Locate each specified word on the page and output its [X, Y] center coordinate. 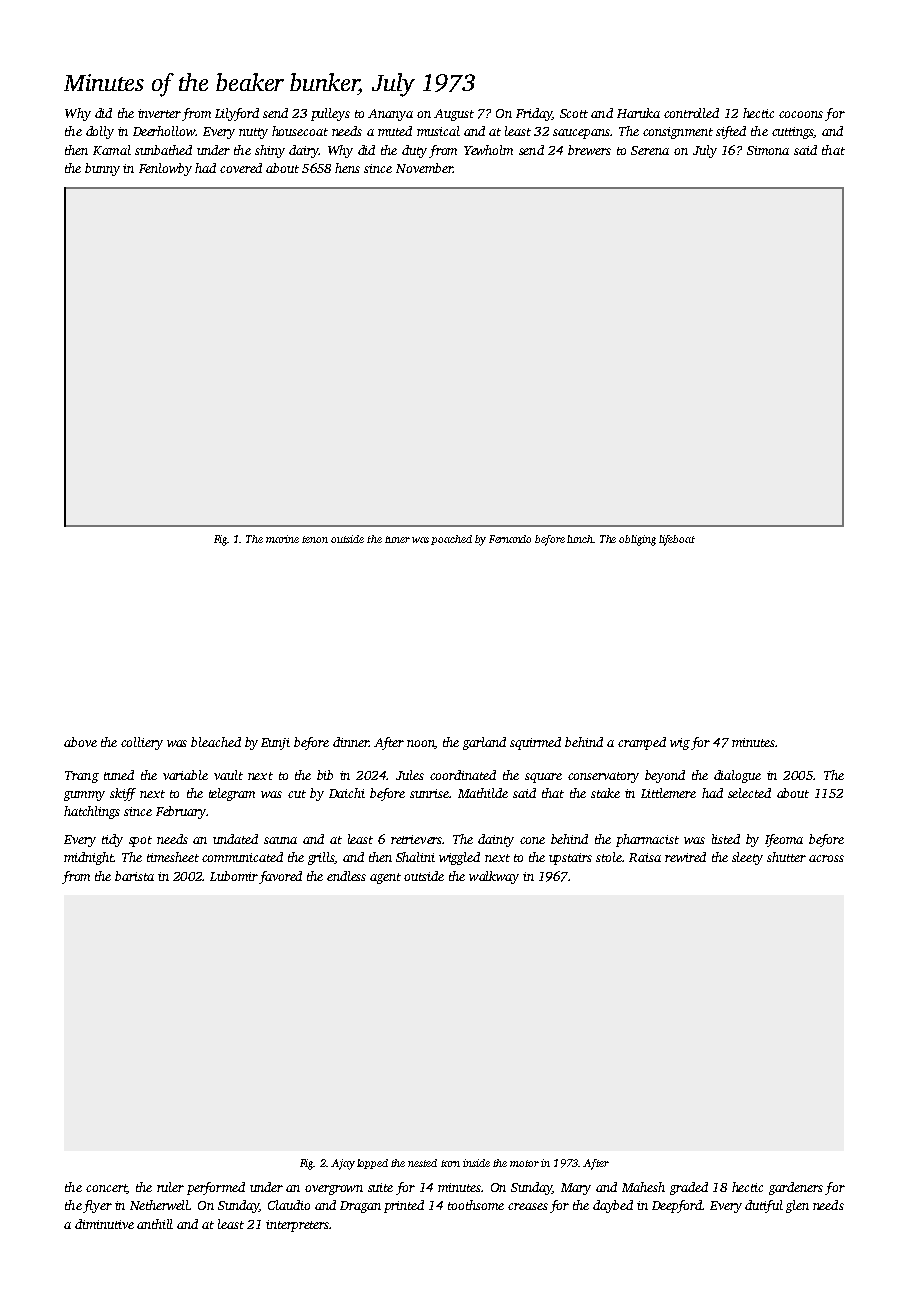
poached [451, 540]
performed [216, 1188]
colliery [142, 743]
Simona [768, 150]
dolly [100, 132]
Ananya [390, 115]
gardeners [796, 1188]
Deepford [677, 1206]
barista [134, 876]
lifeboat [677, 540]
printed [404, 1206]
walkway [494, 877]
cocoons [801, 114]
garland [484, 743]
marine [282, 539]
